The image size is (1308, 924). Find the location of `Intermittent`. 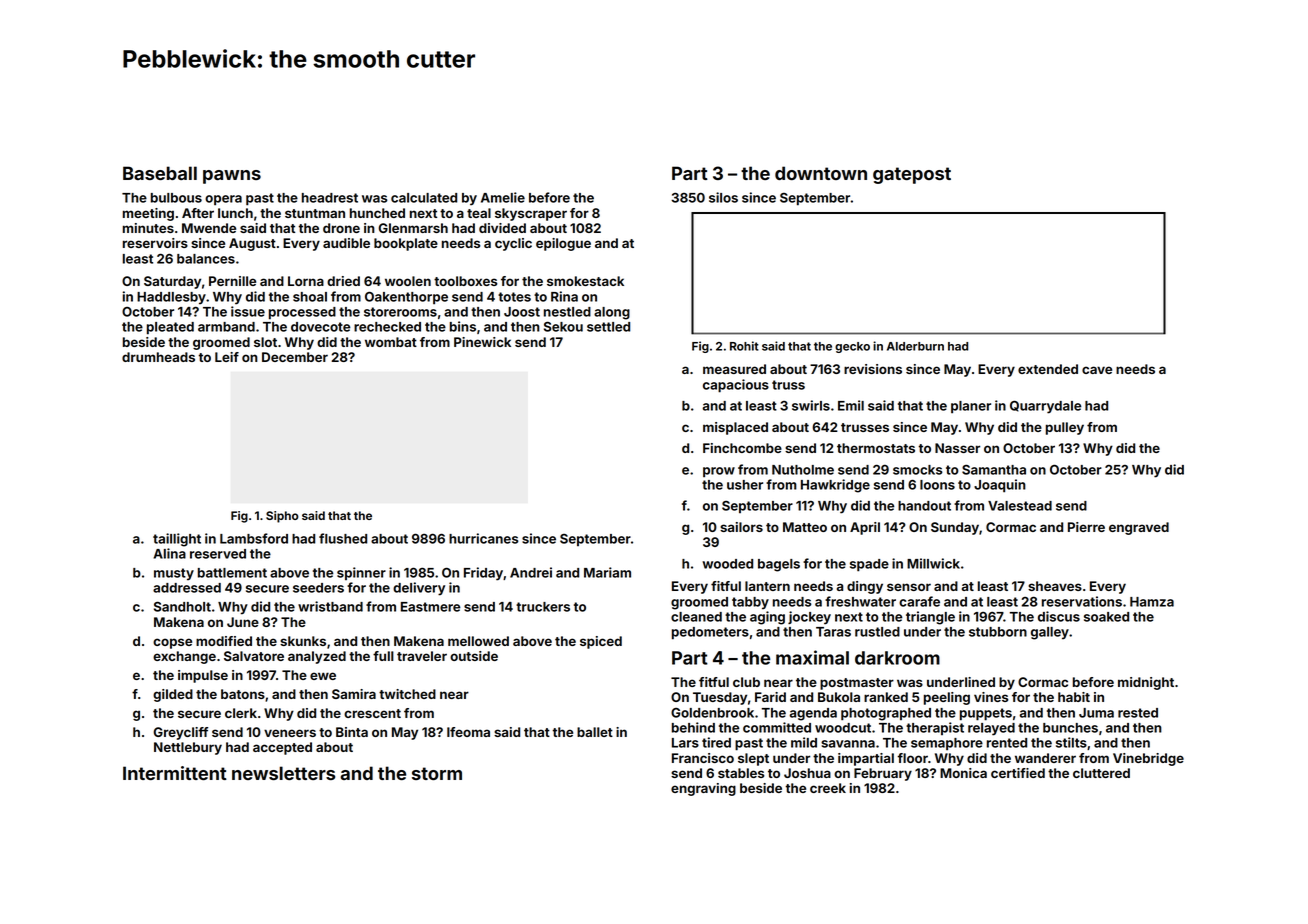

Intermittent is located at coordinates (175, 773).
